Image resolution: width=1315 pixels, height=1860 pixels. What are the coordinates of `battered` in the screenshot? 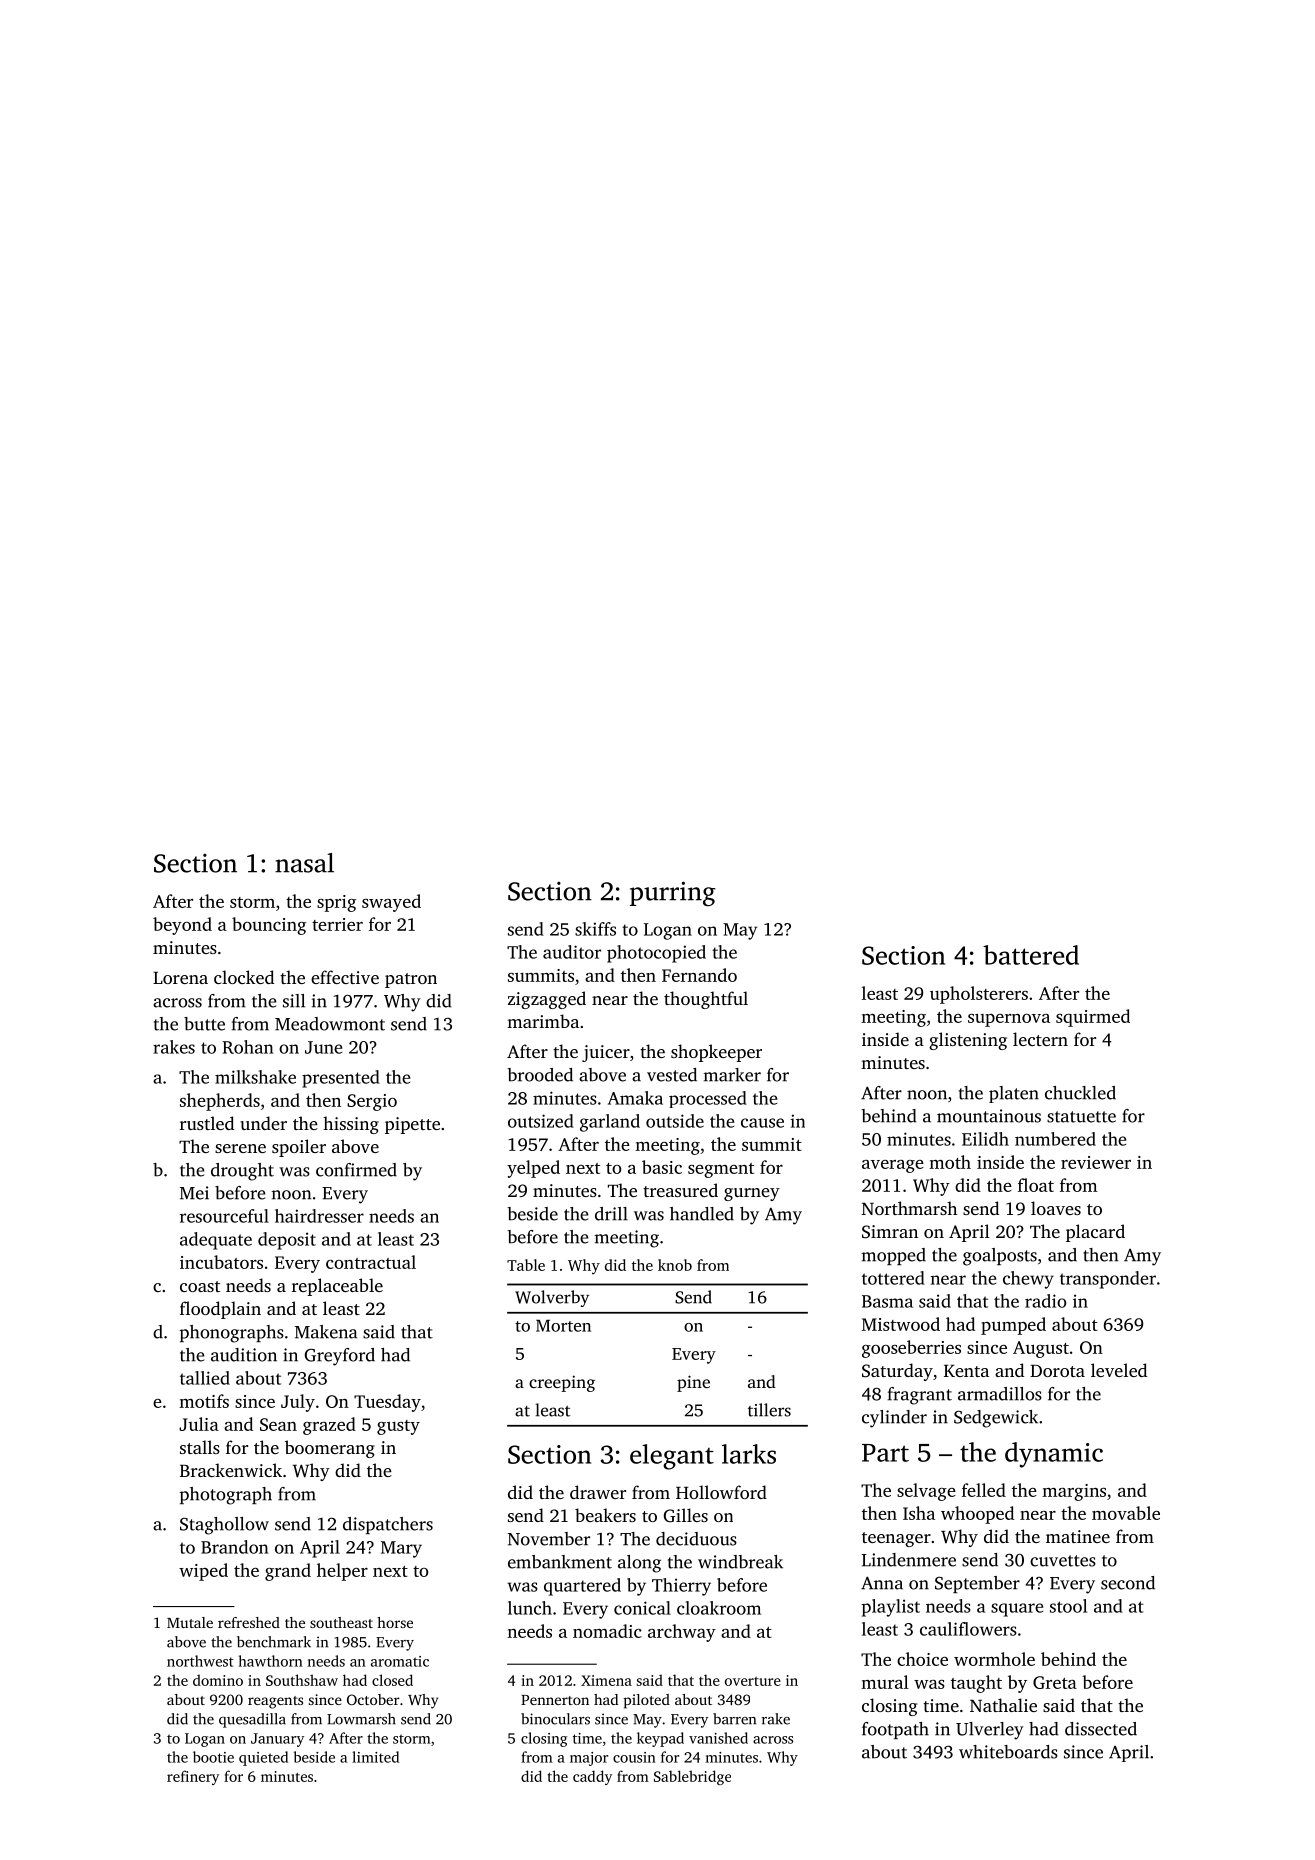 It's located at (1031, 955).
